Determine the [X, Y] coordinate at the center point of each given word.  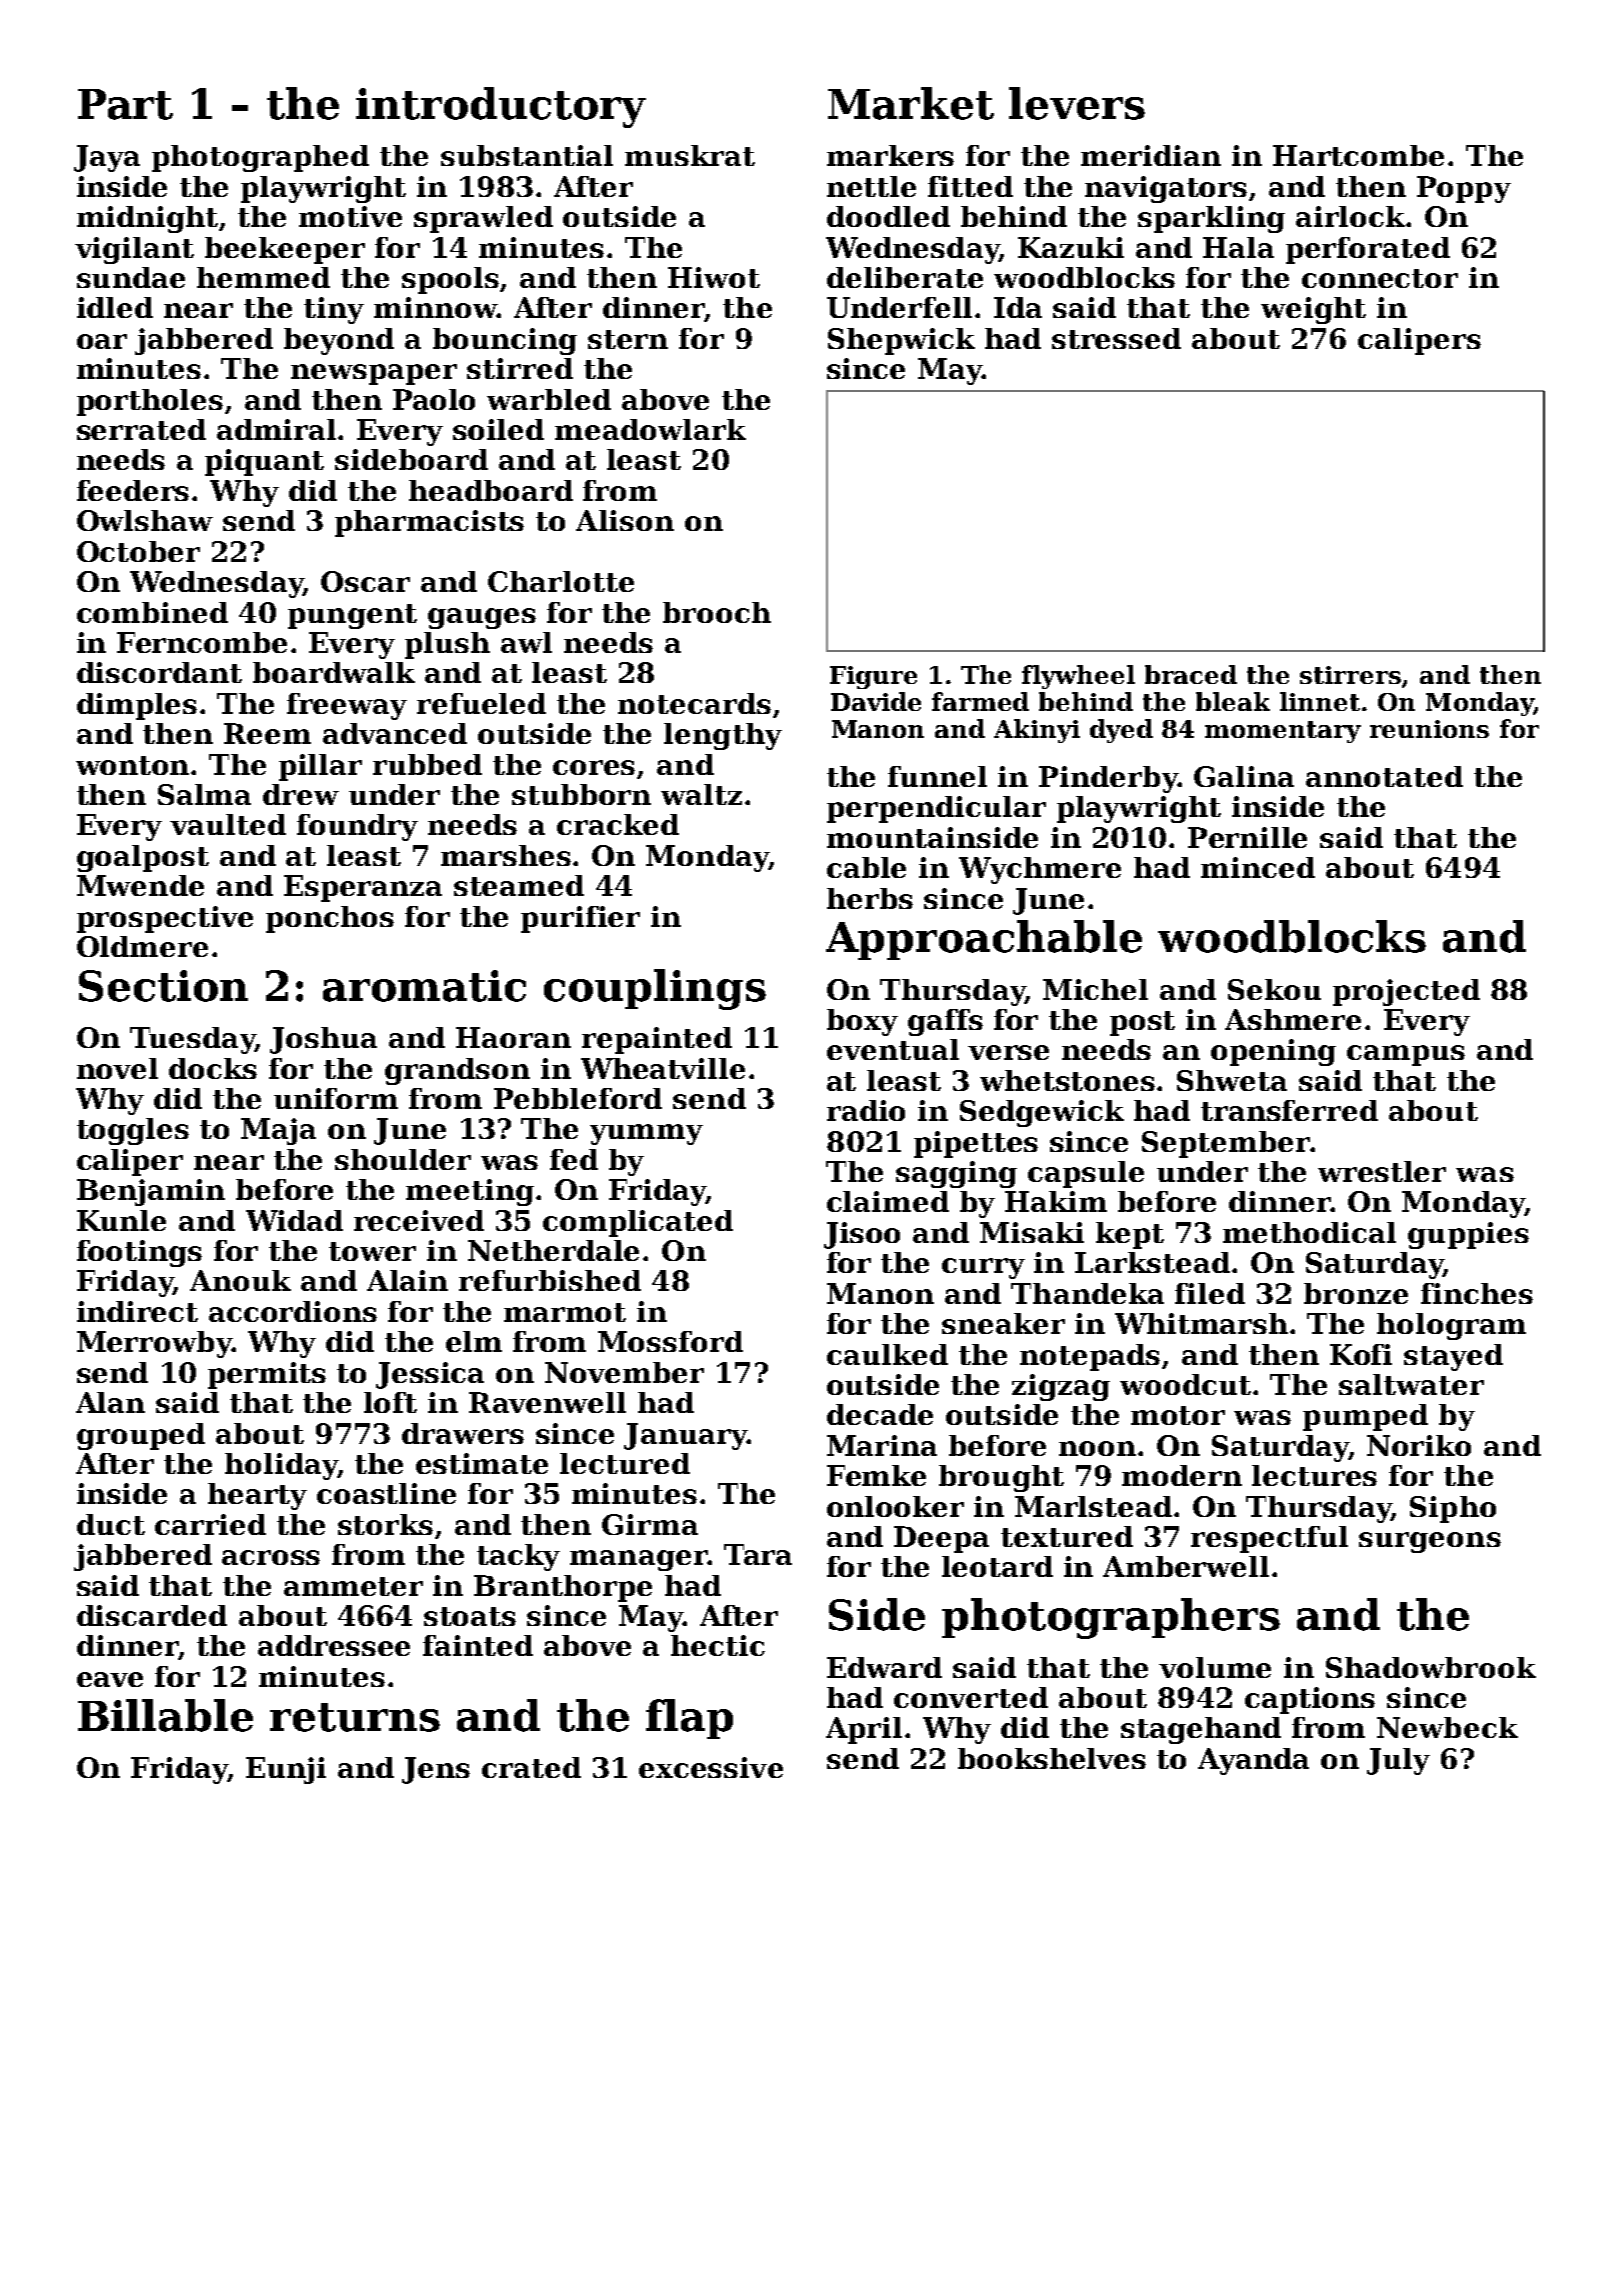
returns [355, 1717]
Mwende [140, 885]
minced [1258, 867]
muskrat [690, 155]
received [419, 1220]
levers [1077, 103]
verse [1008, 1052]
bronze [1356, 1293]
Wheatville [663, 1068]
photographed [260, 158]
